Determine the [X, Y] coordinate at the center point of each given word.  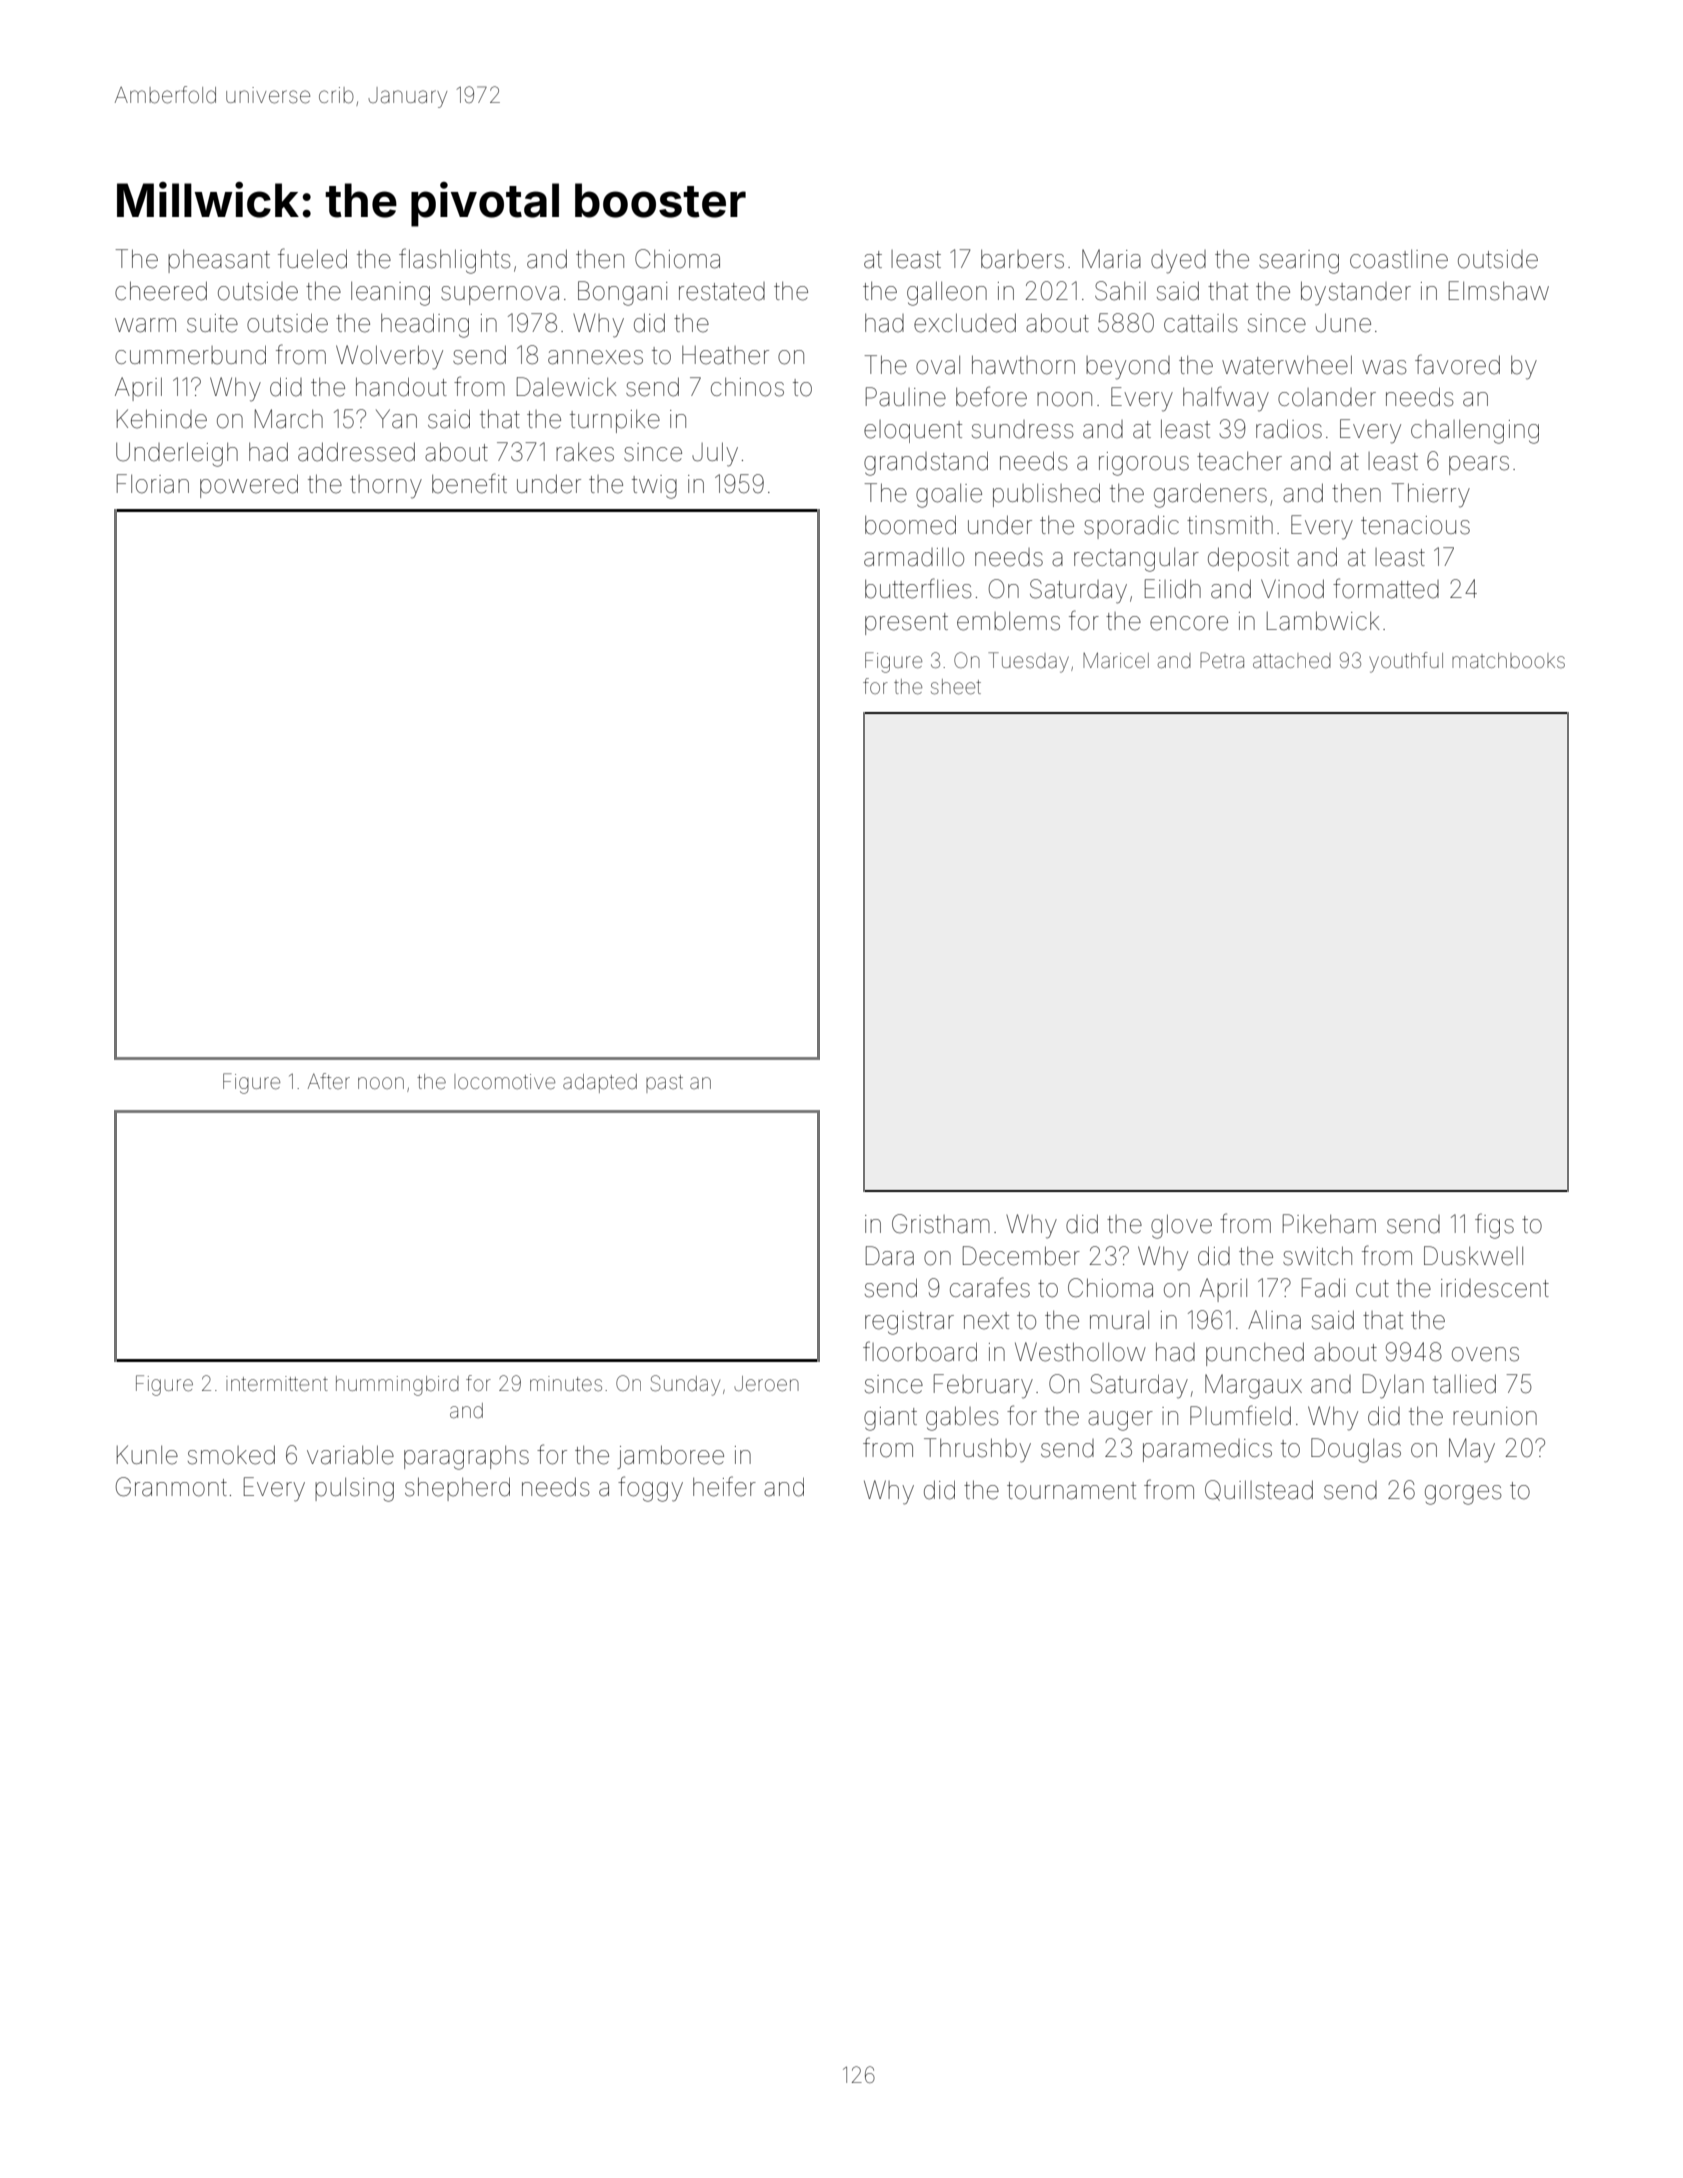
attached [1292, 661]
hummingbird [397, 1386]
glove [1181, 1226]
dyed [1178, 262]
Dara [890, 1256]
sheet [956, 687]
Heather [725, 355]
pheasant [219, 261]
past [664, 1084]
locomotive [504, 1082]
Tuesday [1028, 662]
